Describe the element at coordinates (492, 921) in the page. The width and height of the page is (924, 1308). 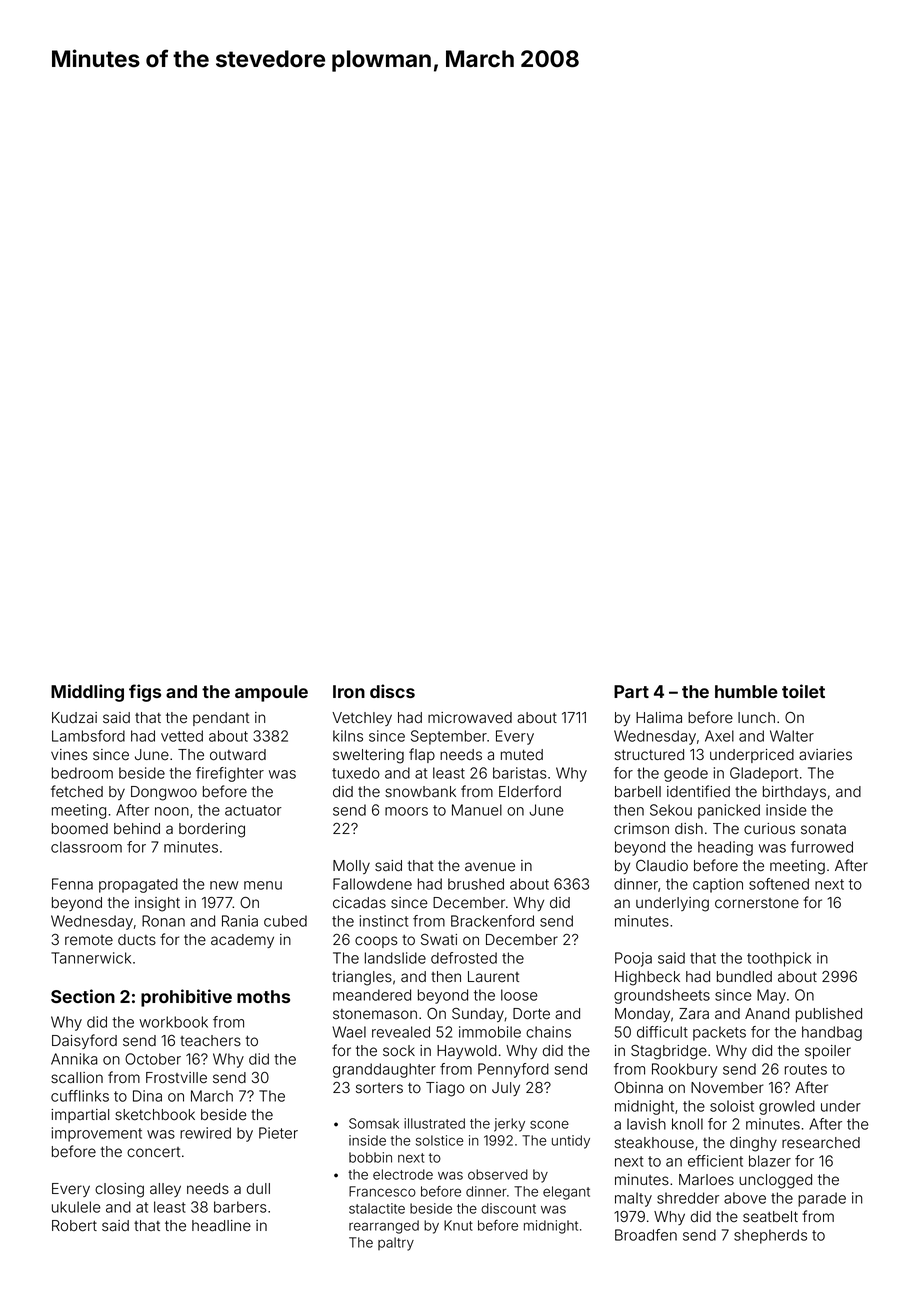
I see `Brackenford` at that location.
